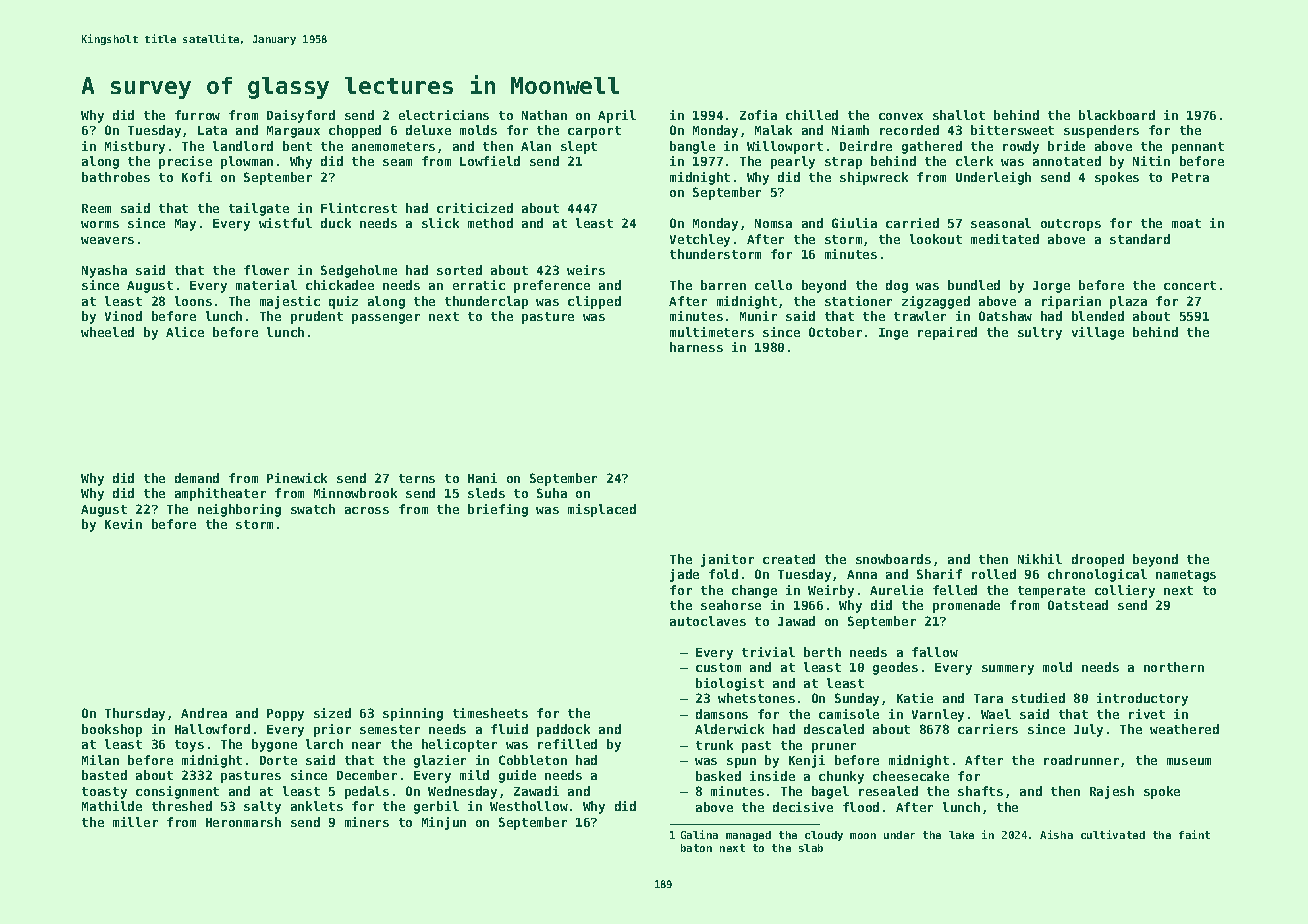  Describe the element at coordinates (1098, 560) in the page. I see `drooped` at that location.
